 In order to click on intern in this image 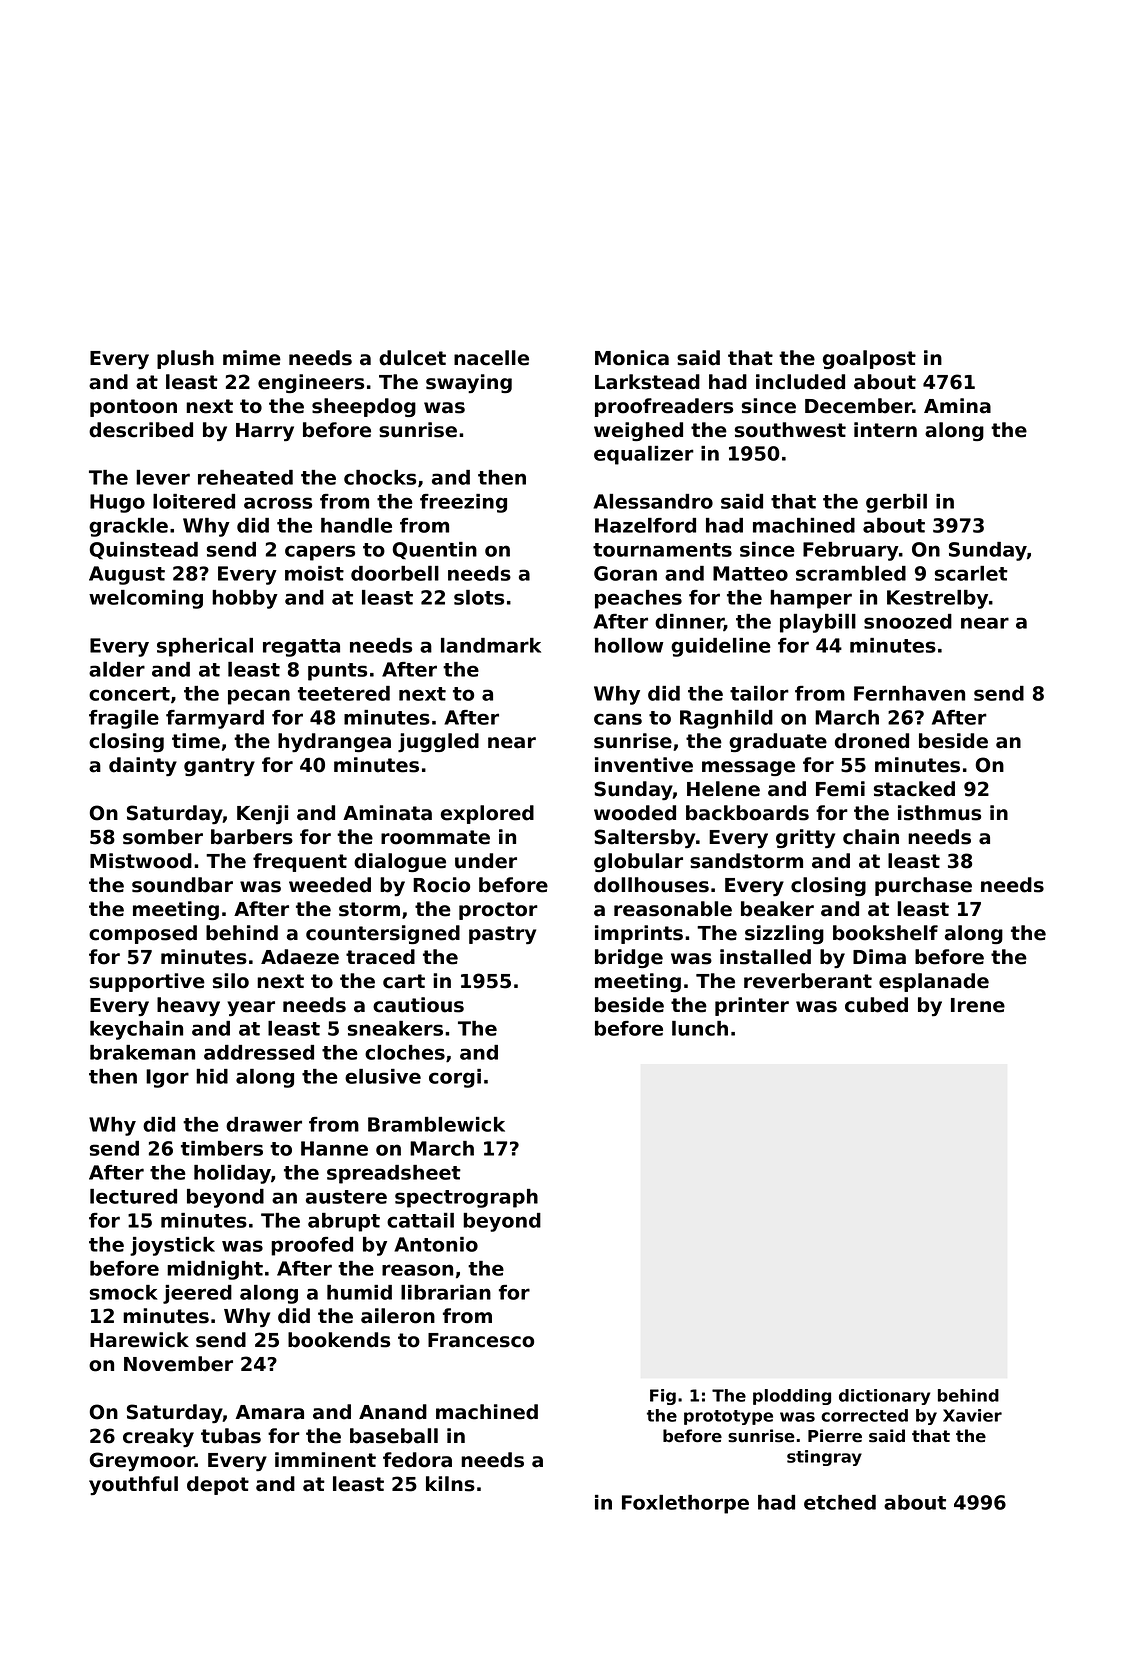, I will do `click(885, 430)`.
